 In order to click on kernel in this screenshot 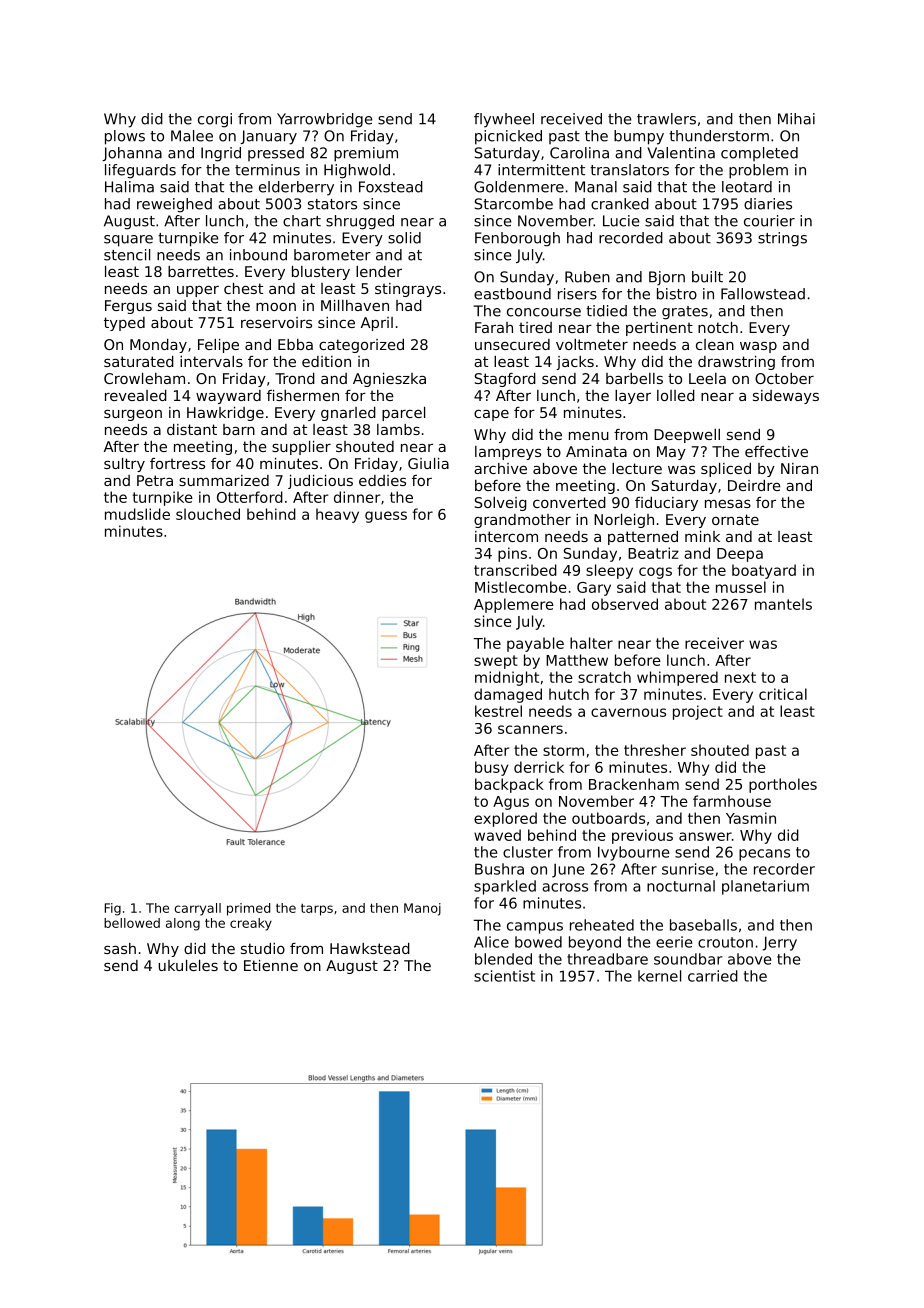, I will do `click(659, 976)`.
